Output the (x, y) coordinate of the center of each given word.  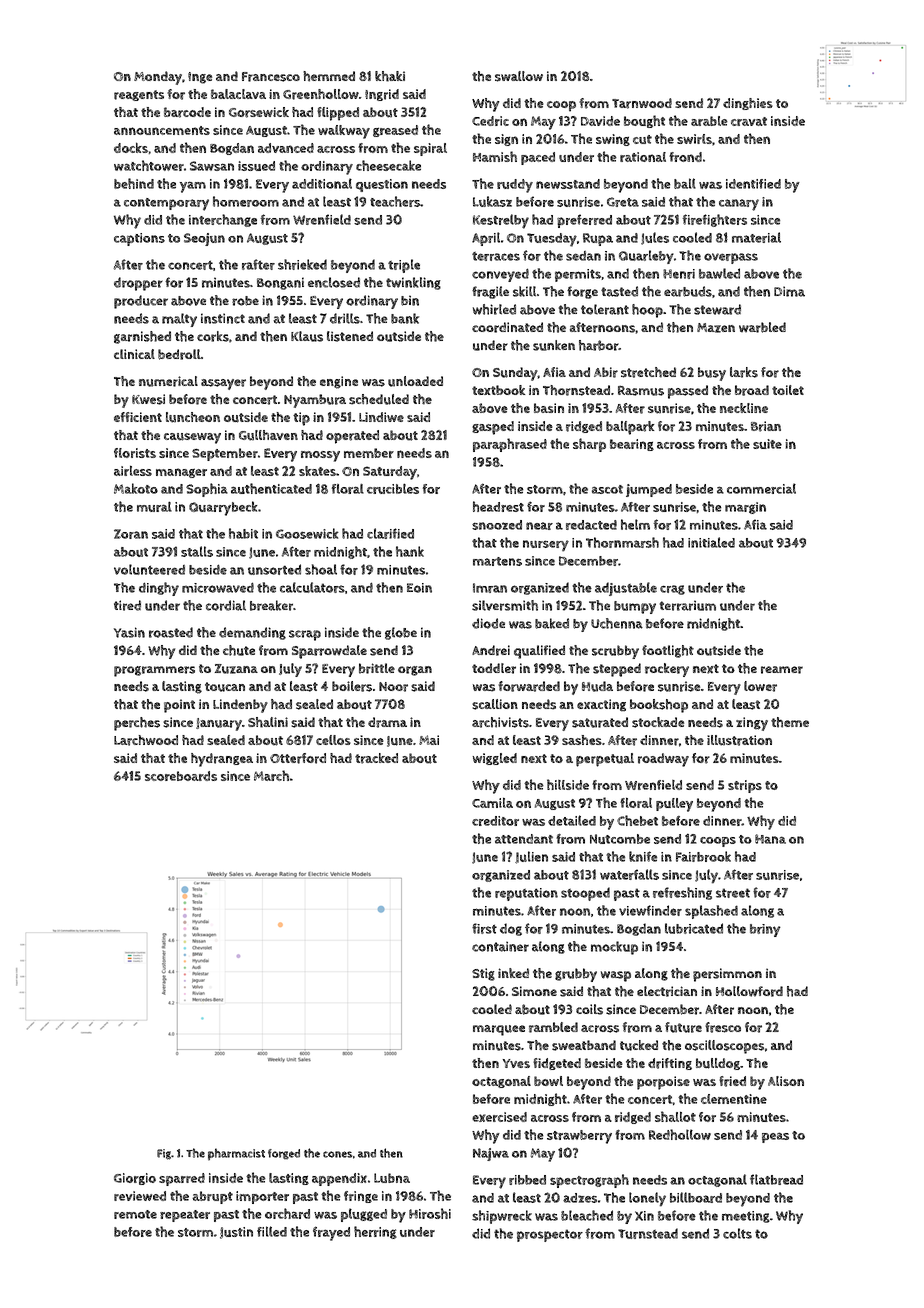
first (484, 928)
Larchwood (146, 740)
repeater (185, 1216)
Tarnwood (642, 103)
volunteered (149, 569)
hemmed (329, 76)
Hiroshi (430, 1213)
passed (688, 392)
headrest (498, 506)
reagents (139, 95)
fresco (723, 1027)
